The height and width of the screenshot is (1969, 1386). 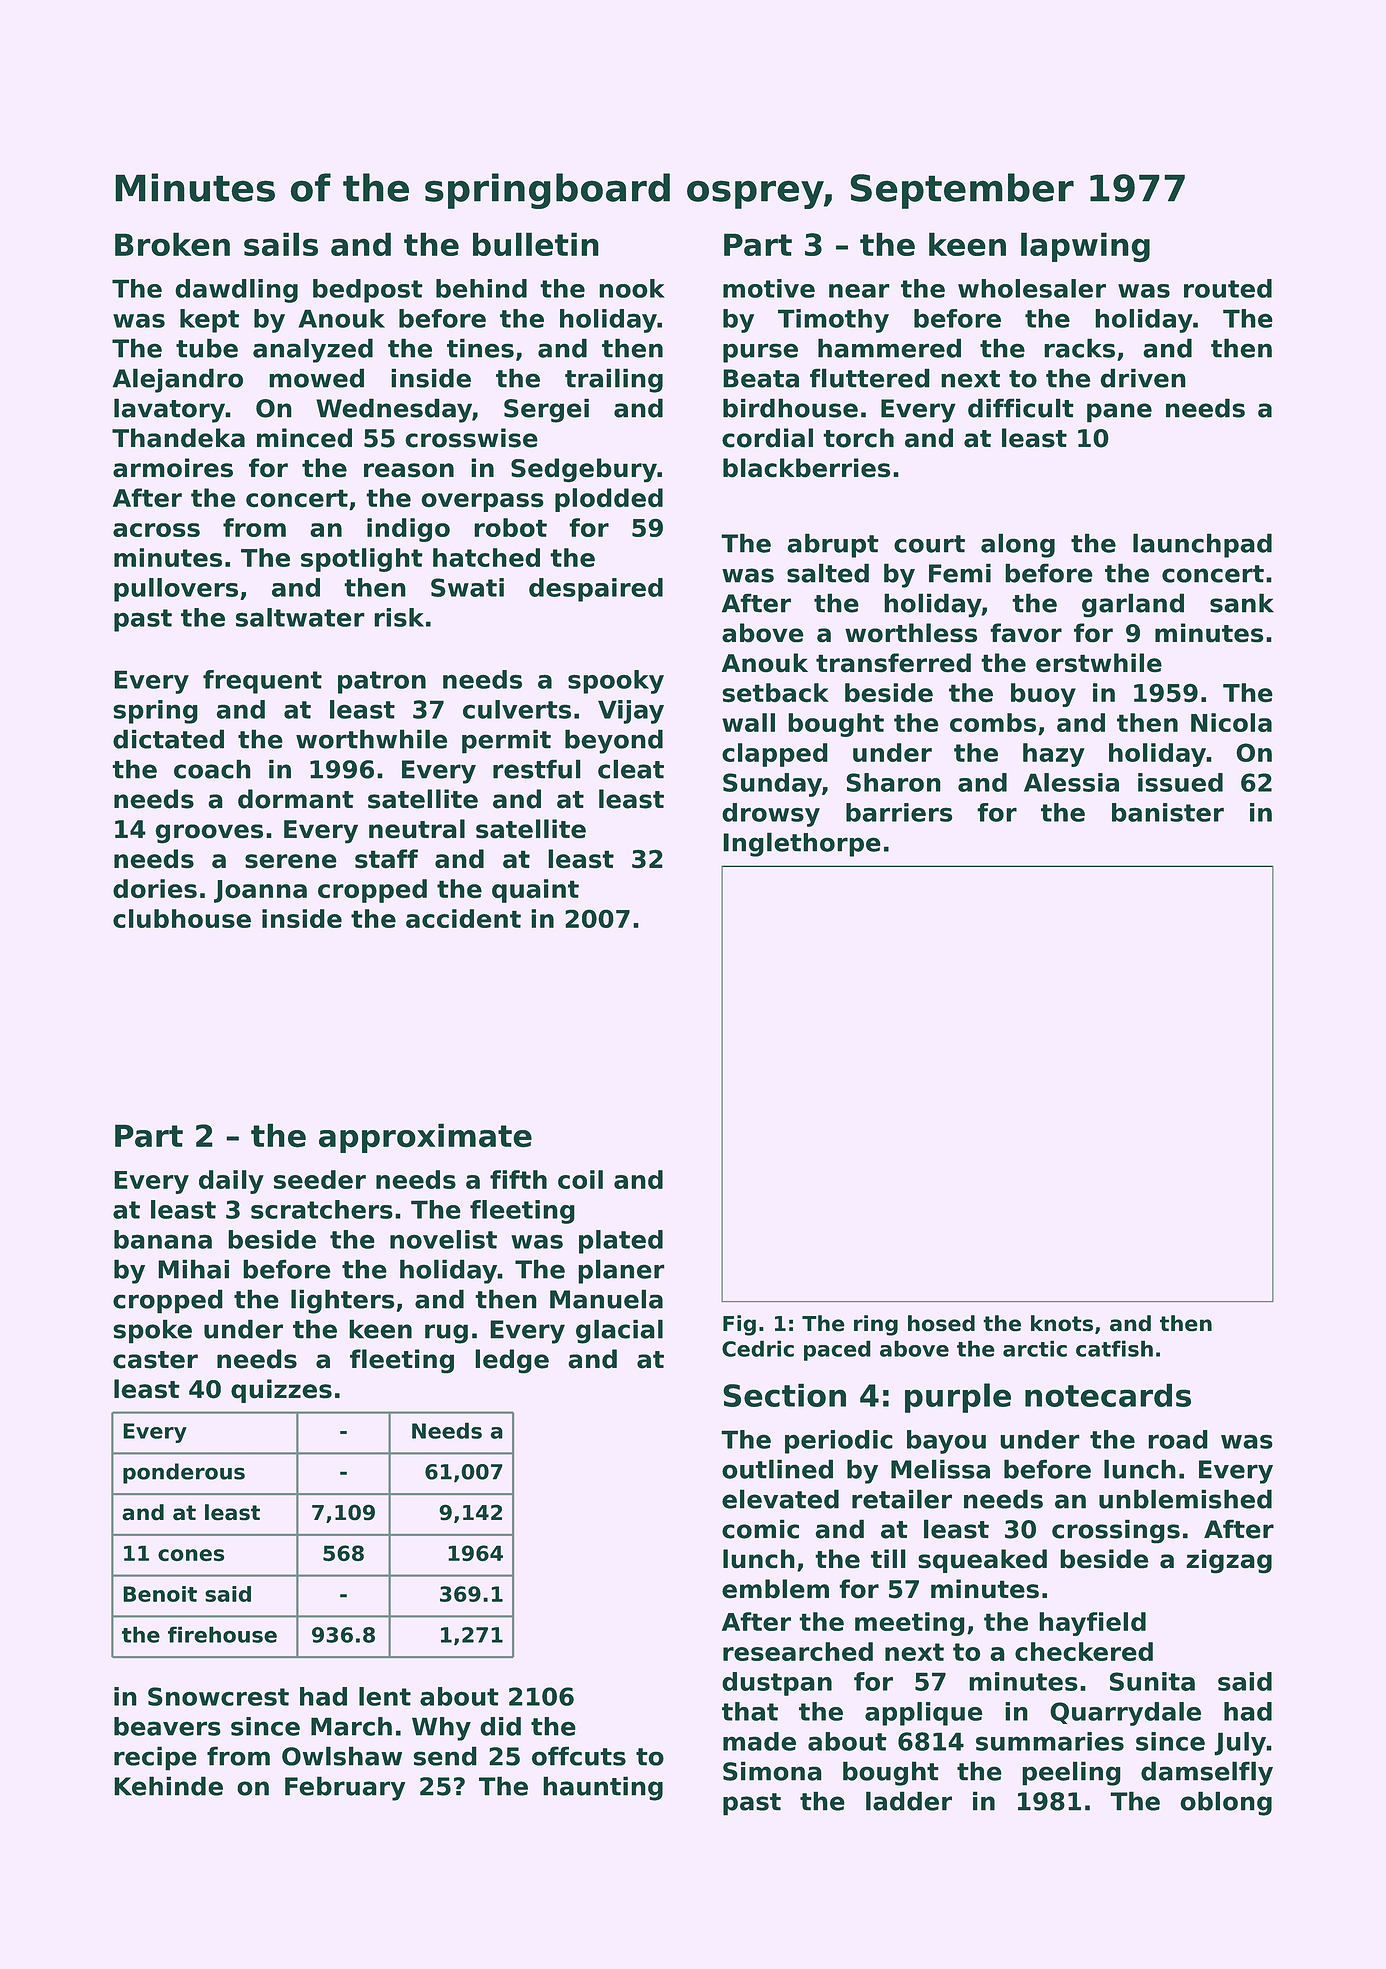 What do you see at coordinates (632, 288) in the screenshot?
I see `nook` at bounding box center [632, 288].
